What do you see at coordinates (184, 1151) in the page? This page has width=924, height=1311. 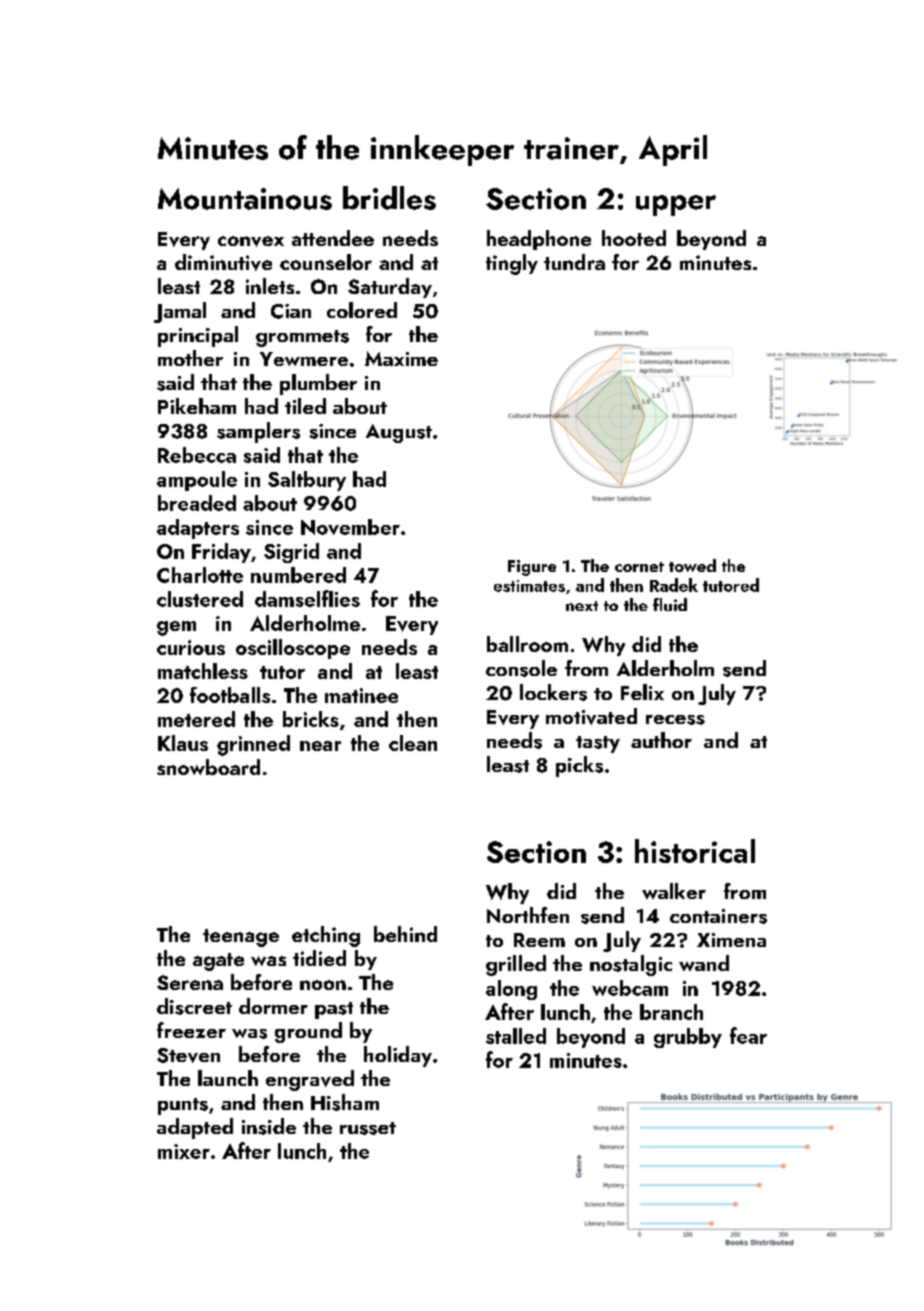 I see `mixer` at bounding box center [184, 1151].
